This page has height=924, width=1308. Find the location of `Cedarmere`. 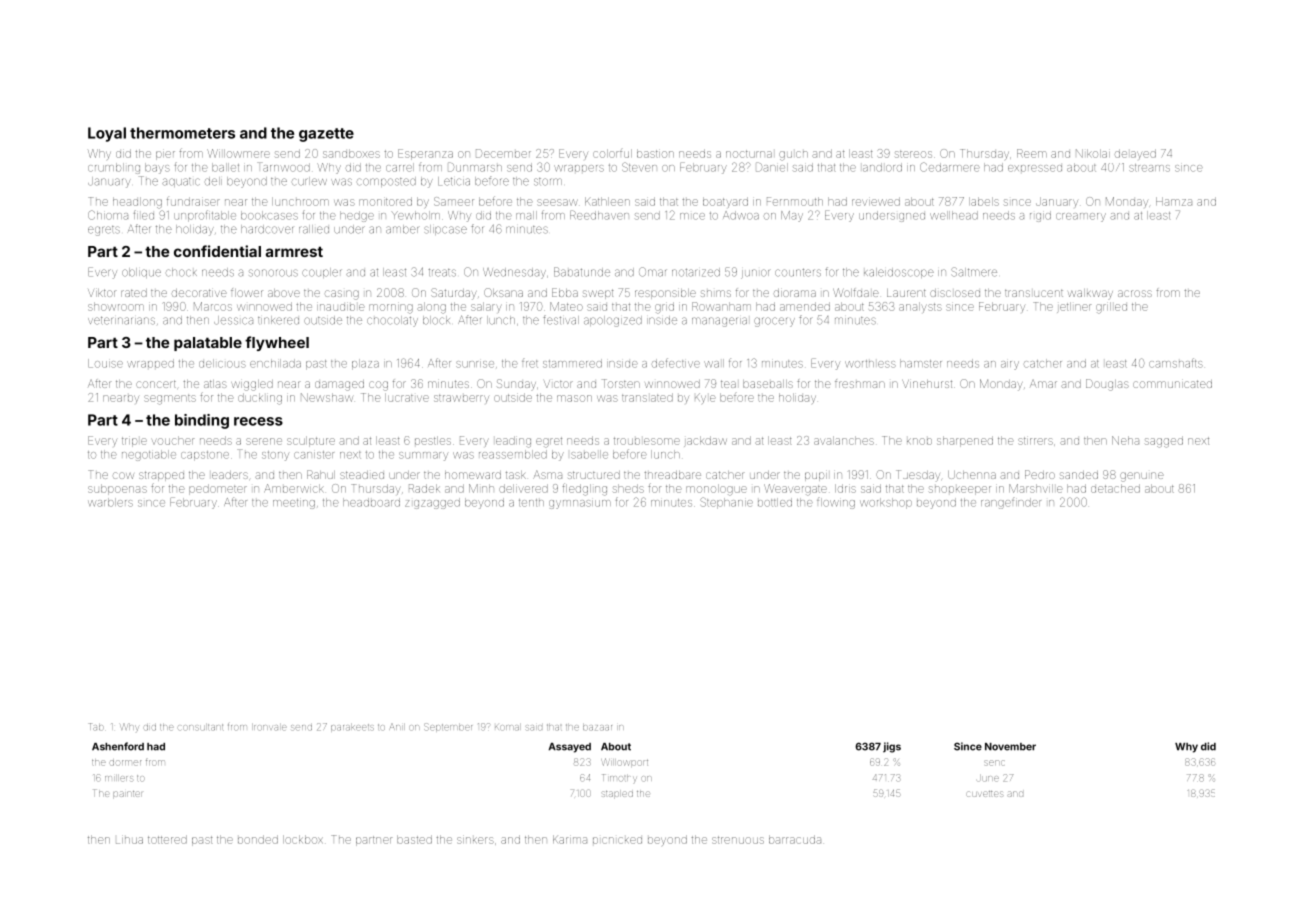

Cedarmere is located at coordinates (950, 167).
